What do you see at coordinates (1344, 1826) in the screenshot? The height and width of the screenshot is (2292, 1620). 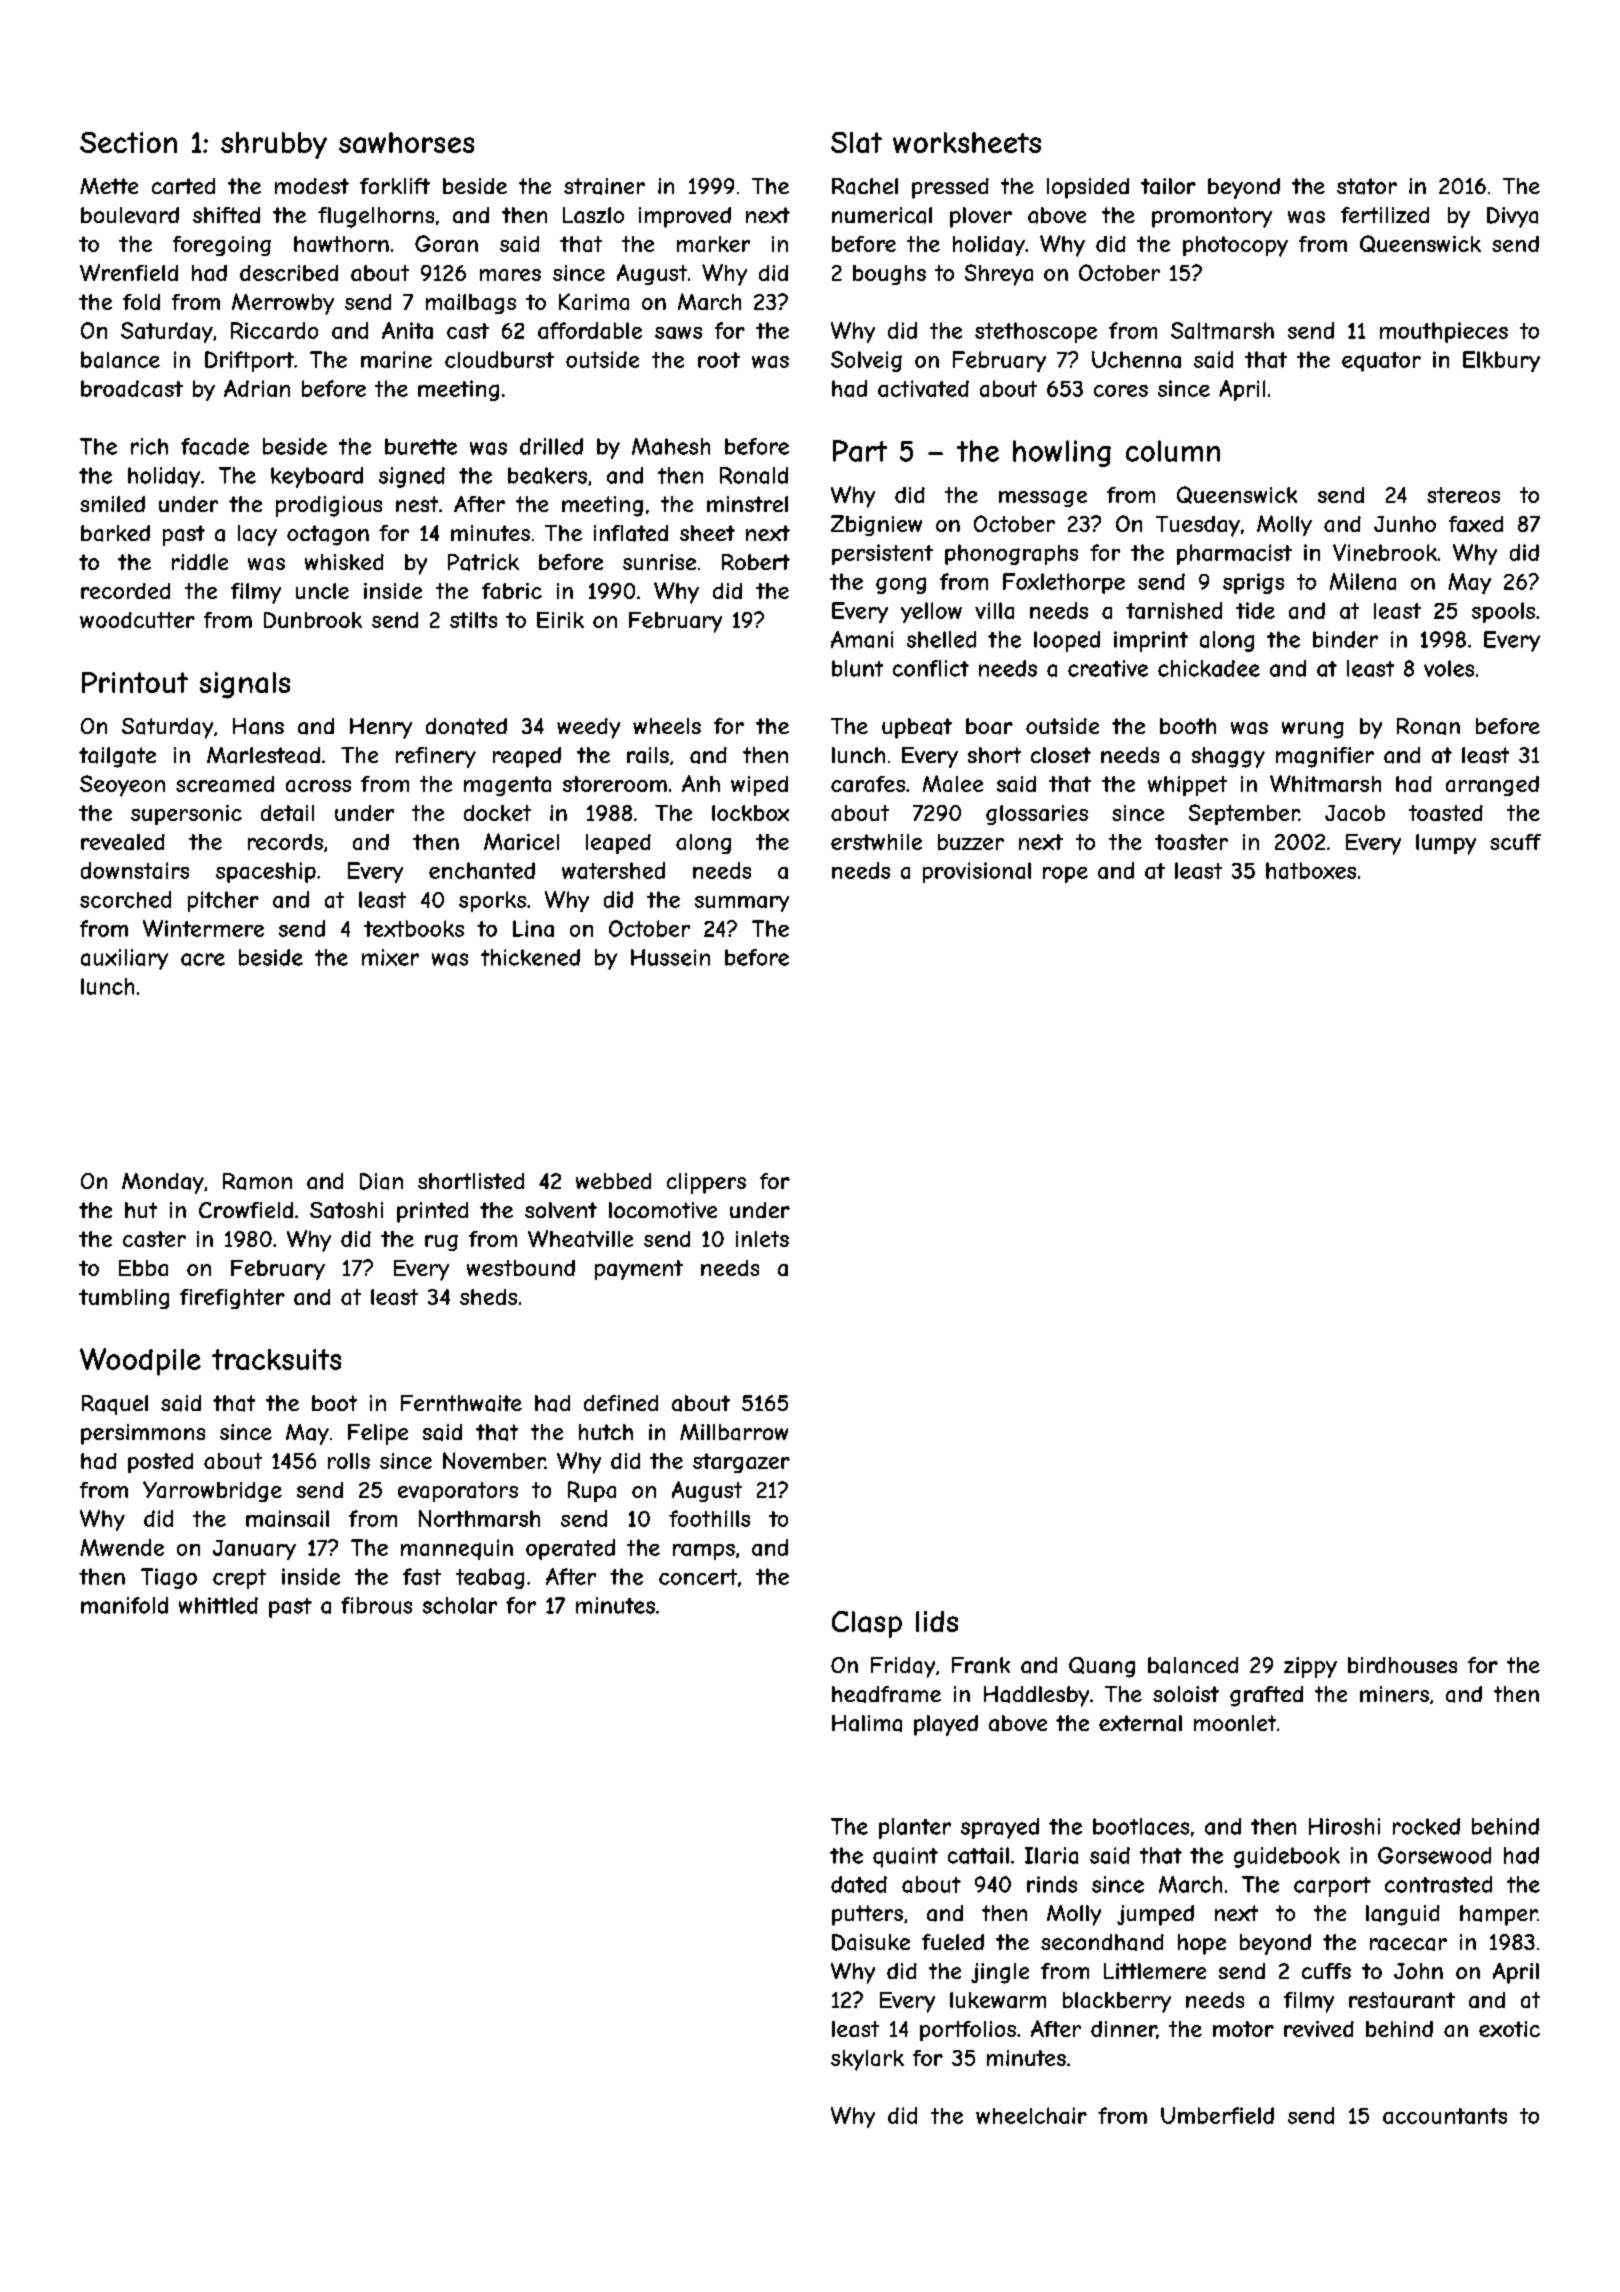 I see `Hiroshi` at bounding box center [1344, 1826].
